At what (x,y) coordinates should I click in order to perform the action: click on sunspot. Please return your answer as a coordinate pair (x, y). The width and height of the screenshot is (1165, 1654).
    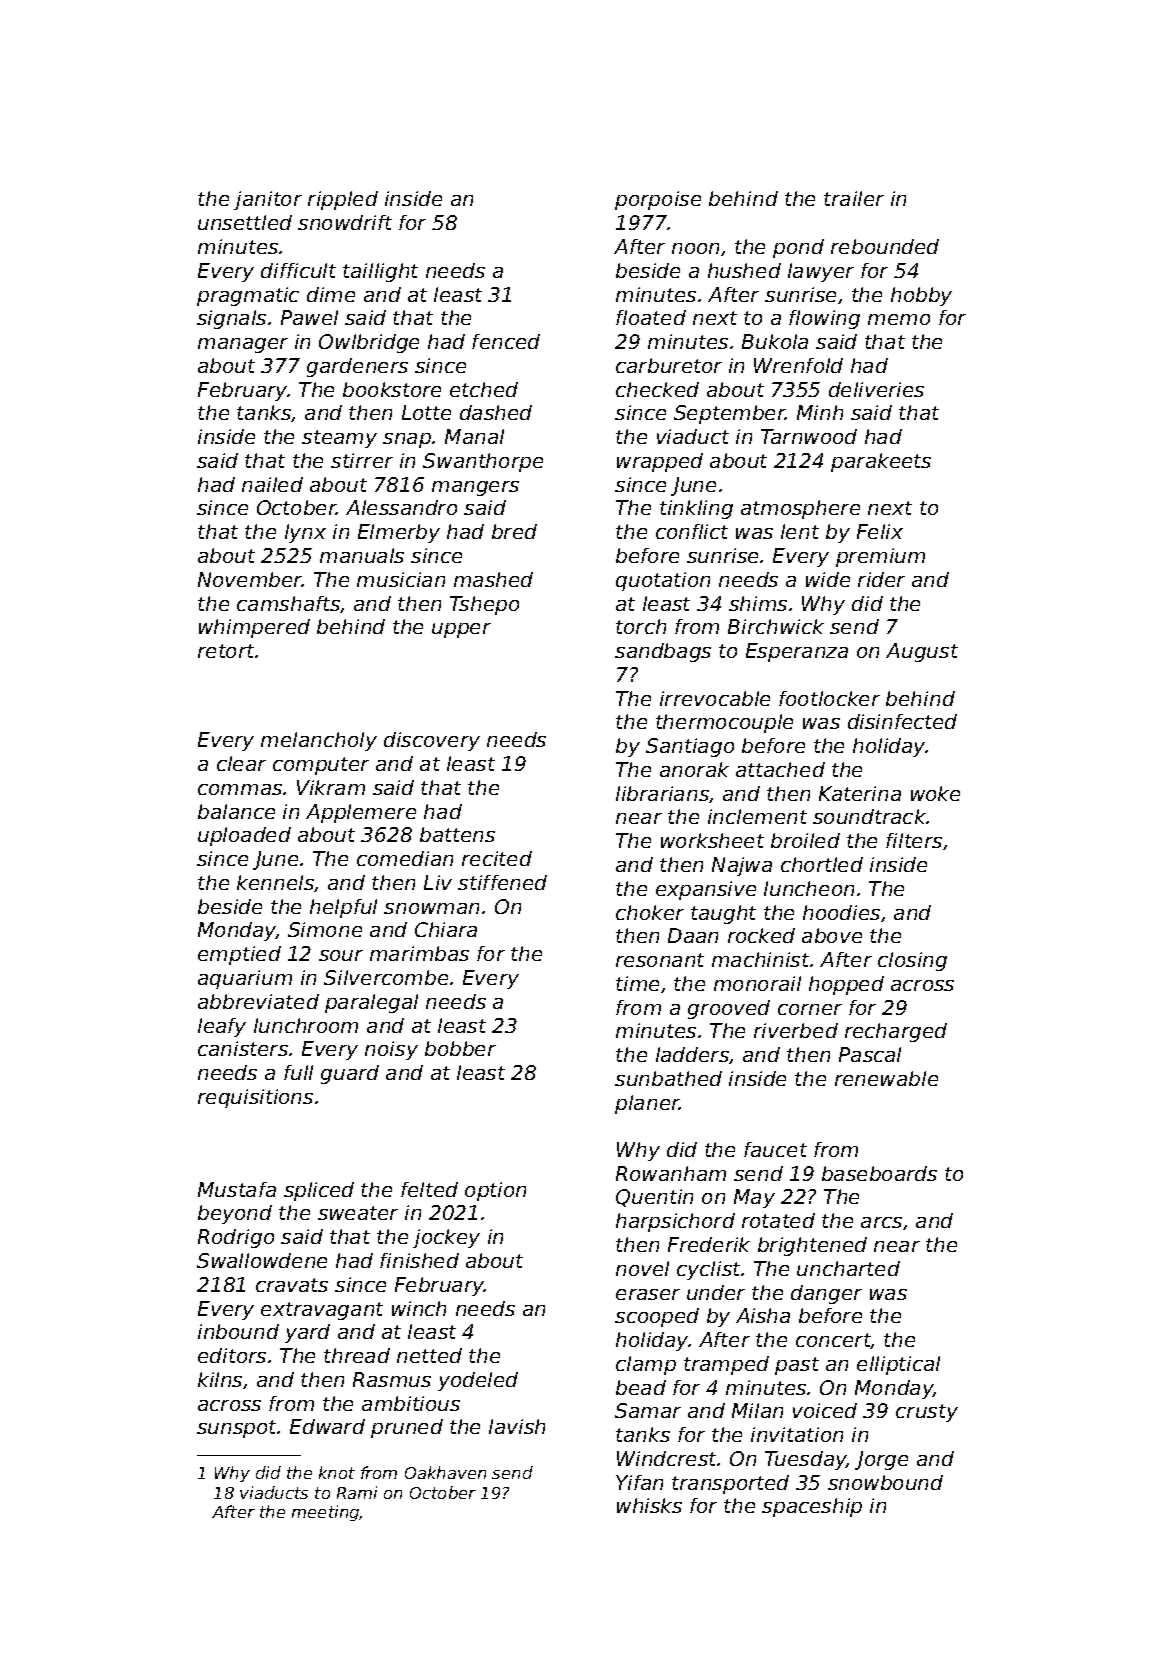
    Looking at the image, I should click on (237, 1429).
